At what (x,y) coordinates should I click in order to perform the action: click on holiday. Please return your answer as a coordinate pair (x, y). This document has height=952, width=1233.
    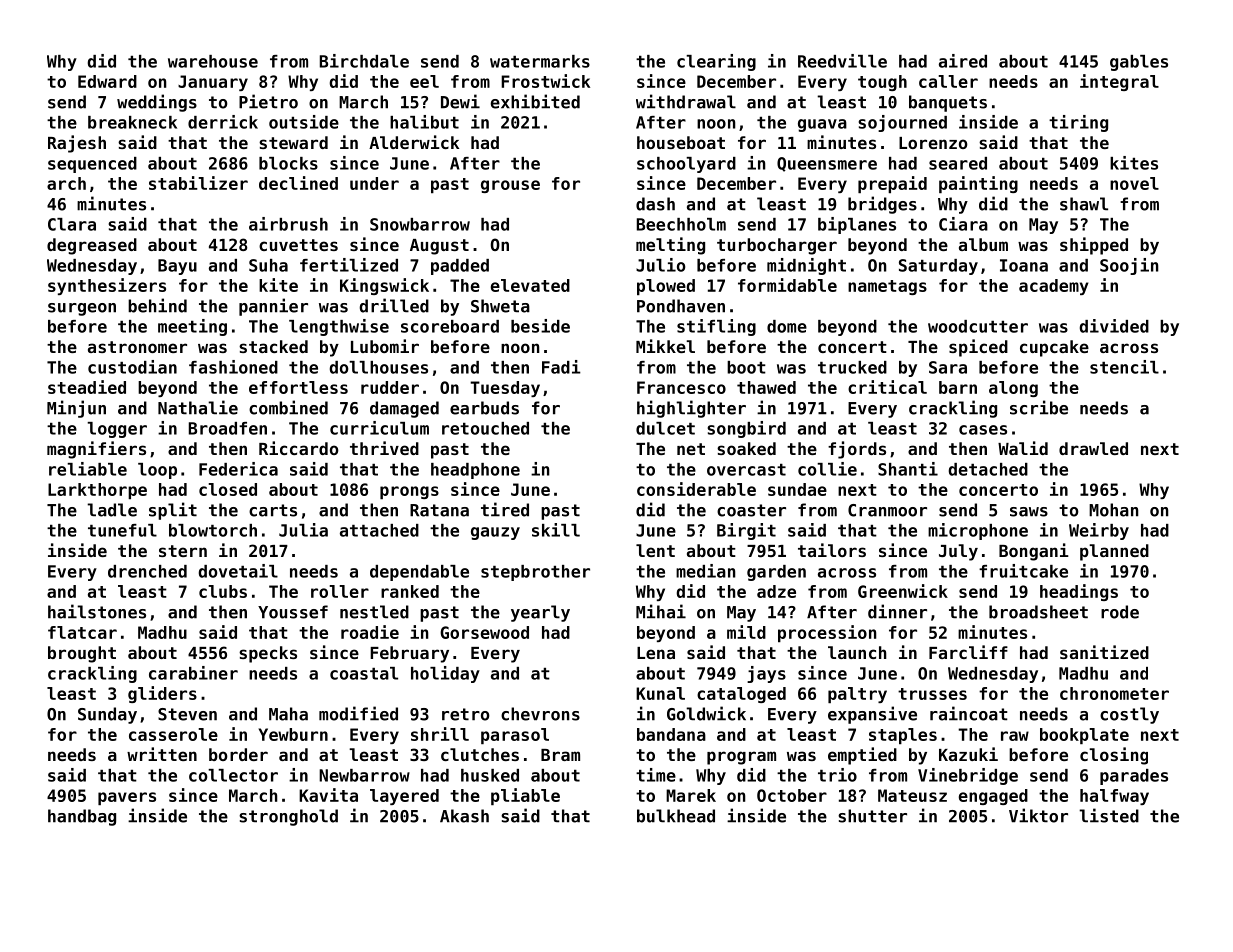
    Looking at the image, I should click on (445, 674).
